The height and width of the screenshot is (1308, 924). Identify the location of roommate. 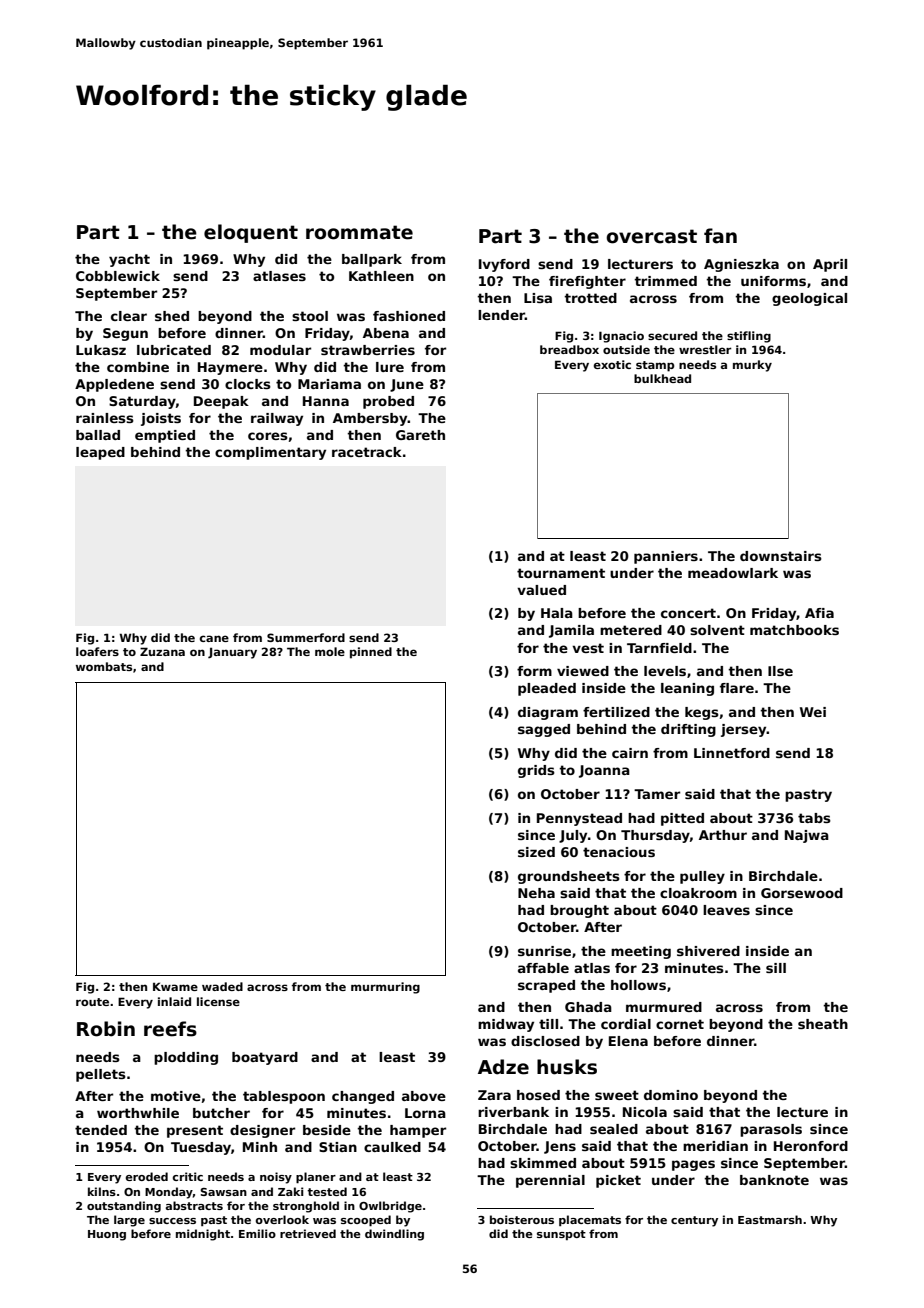
(359, 232).
